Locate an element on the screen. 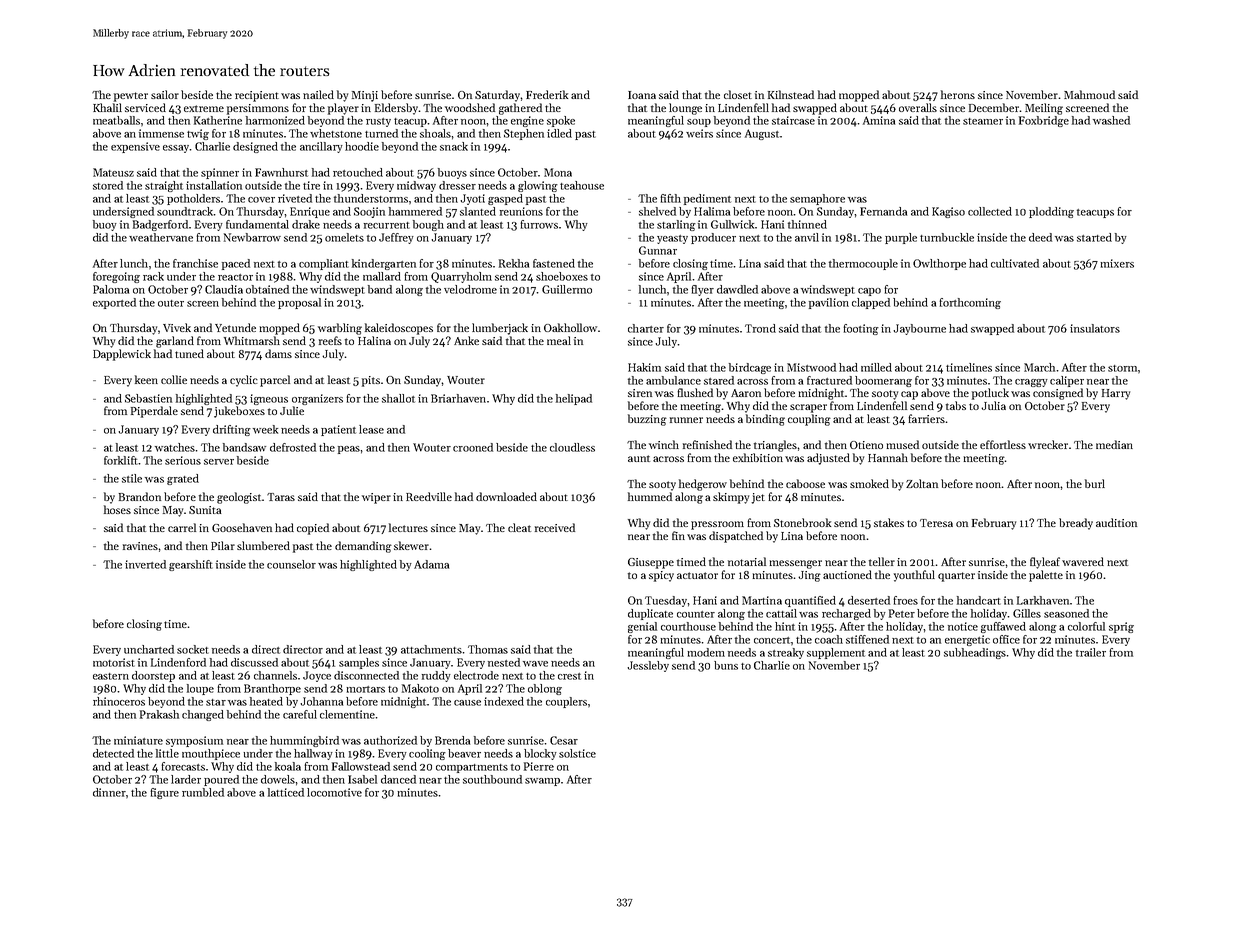 This screenshot has height=952, width=1233. deed is located at coordinates (1040, 237).
